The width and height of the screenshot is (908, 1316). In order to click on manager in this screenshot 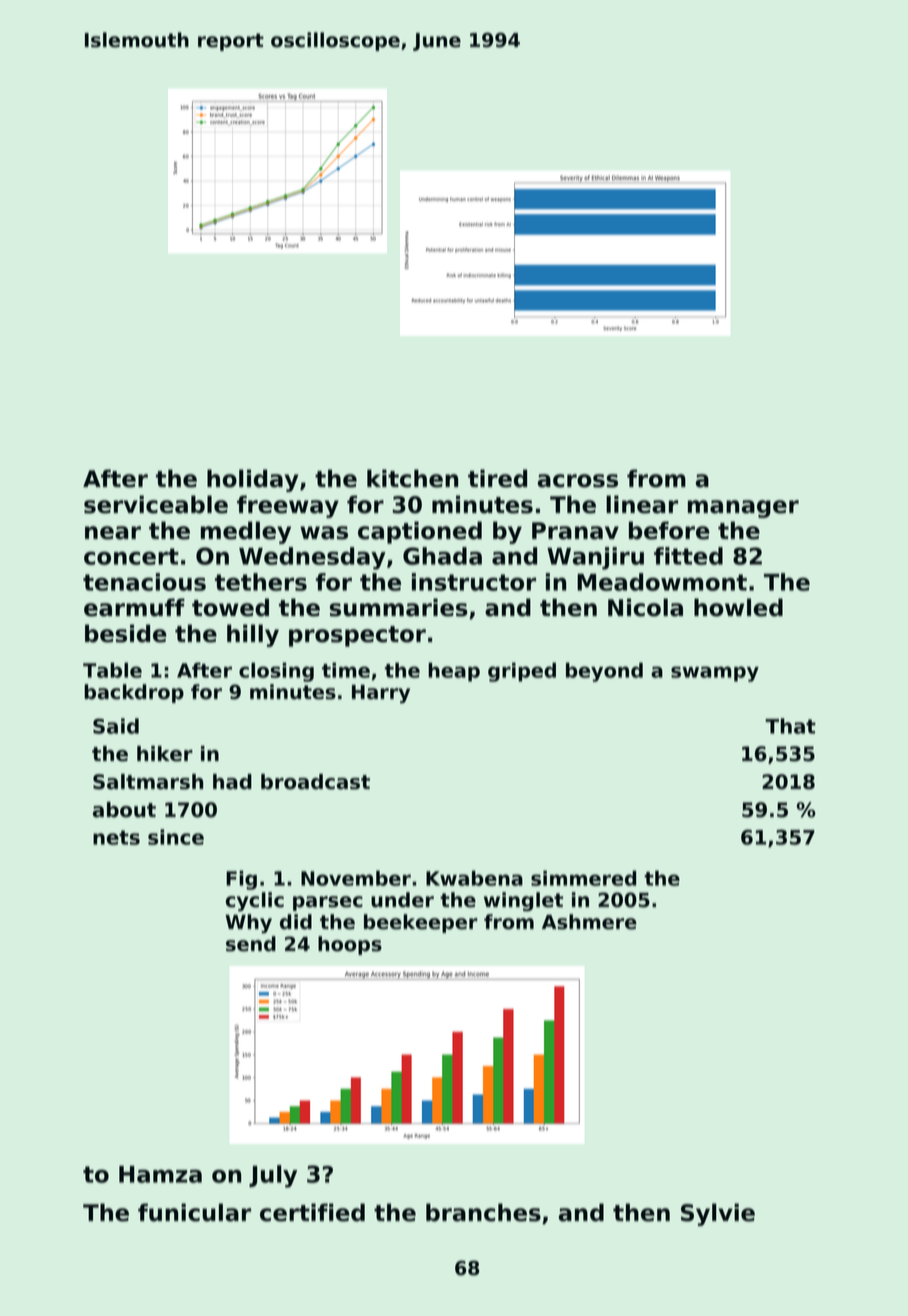, I will do `click(743, 509)`.
